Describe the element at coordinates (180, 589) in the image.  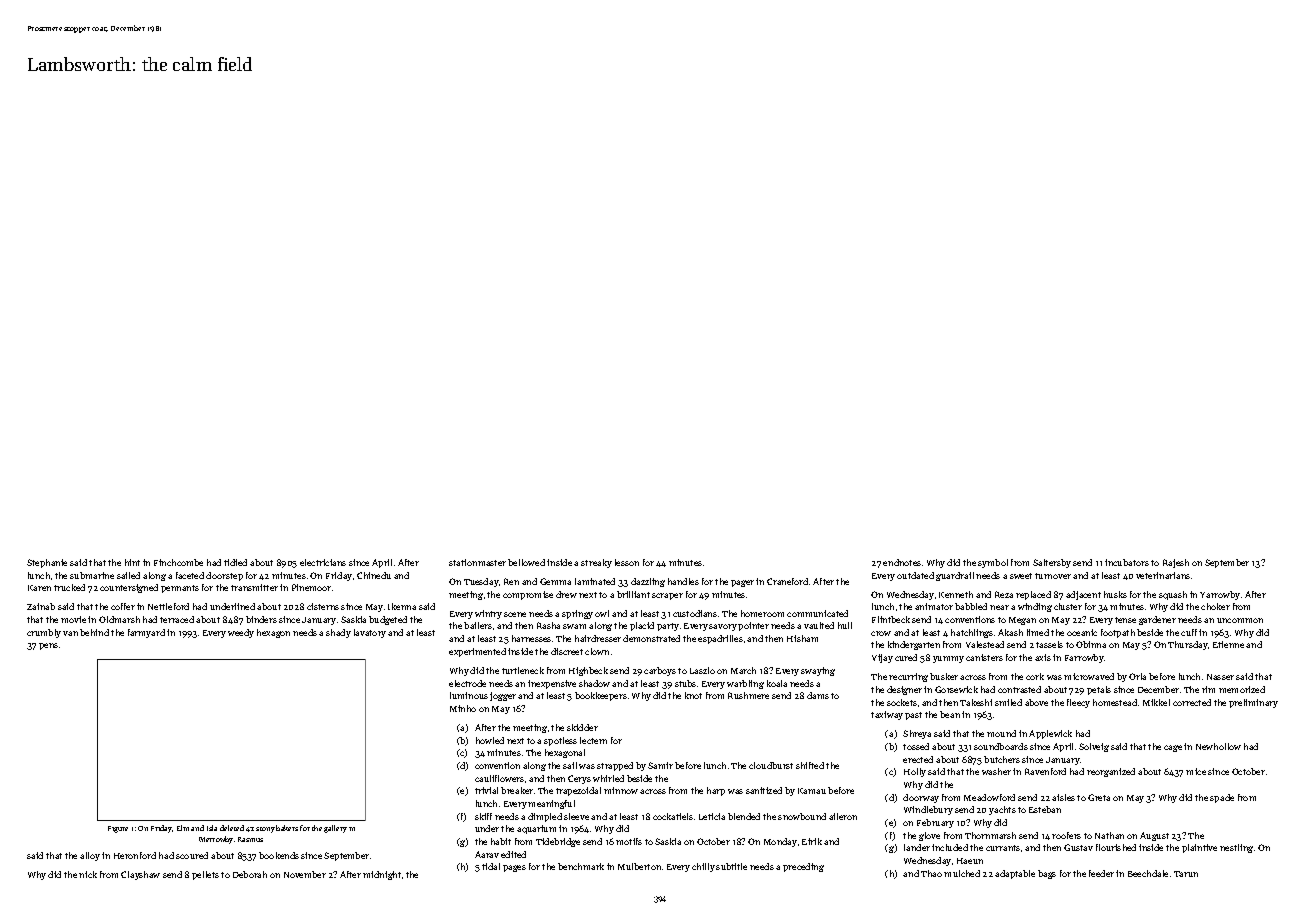
I see `pennants` at that location.
